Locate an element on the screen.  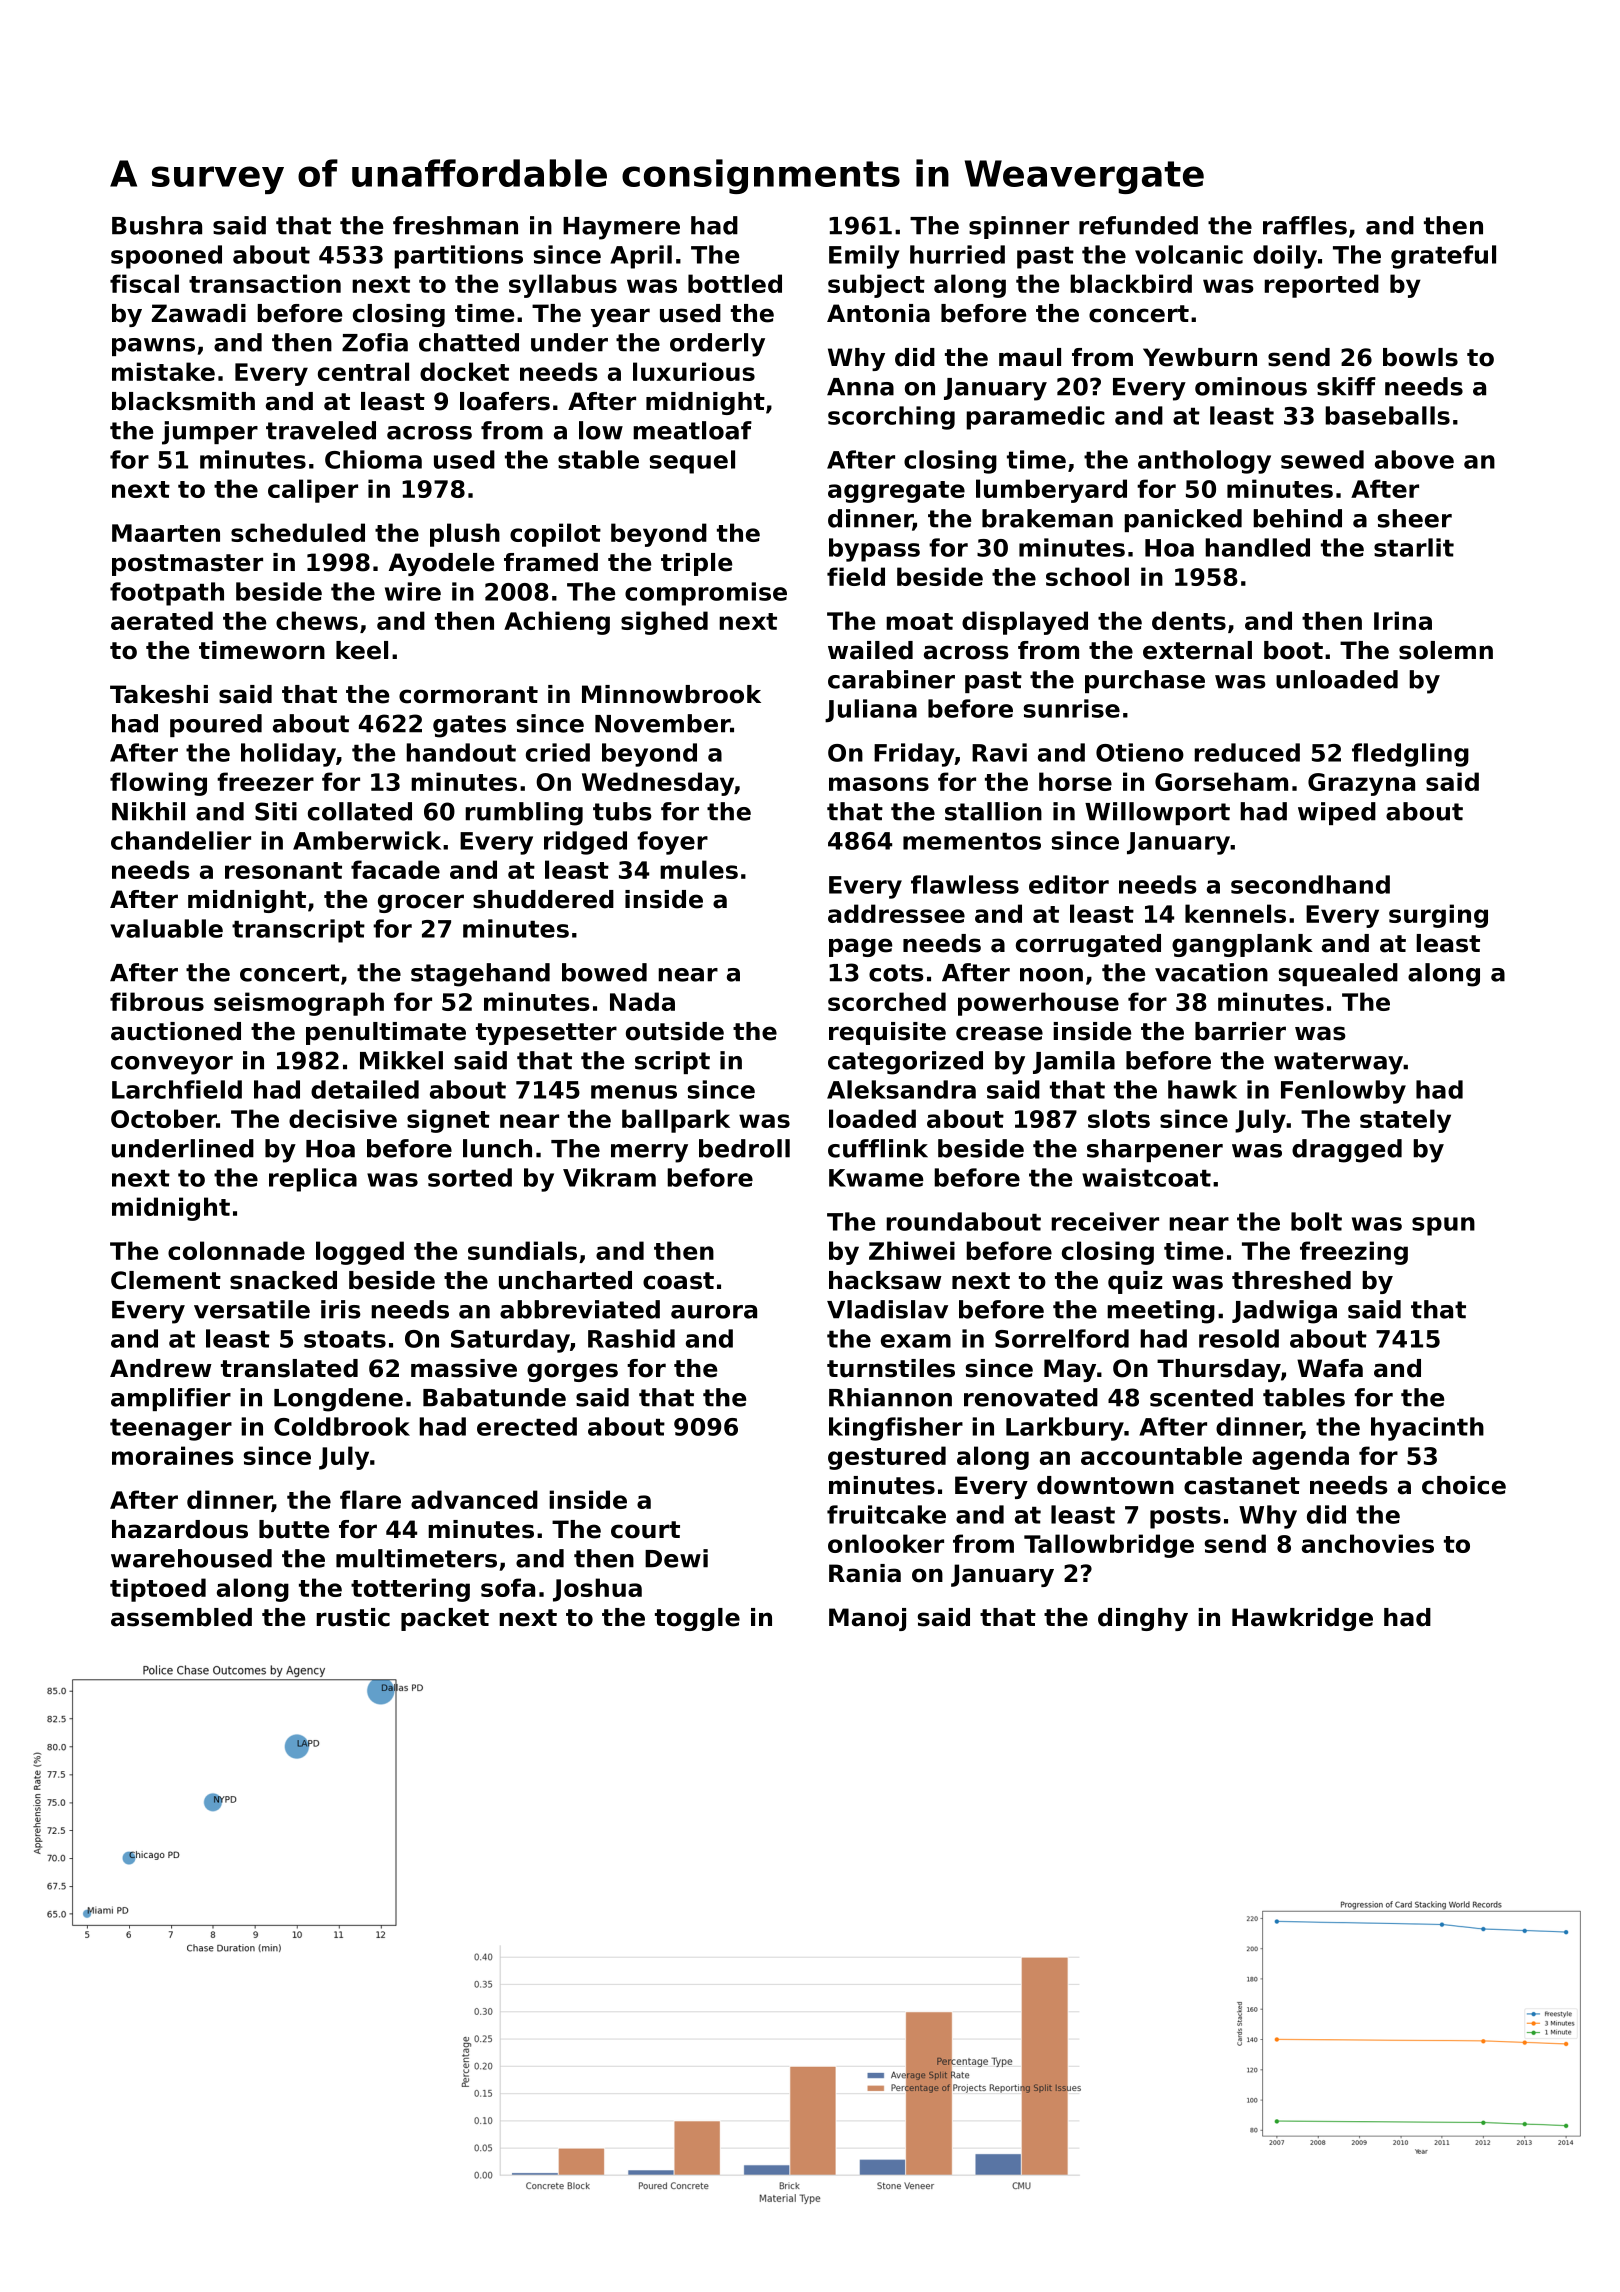
barrier is located at coordinates (1240, 1031).
